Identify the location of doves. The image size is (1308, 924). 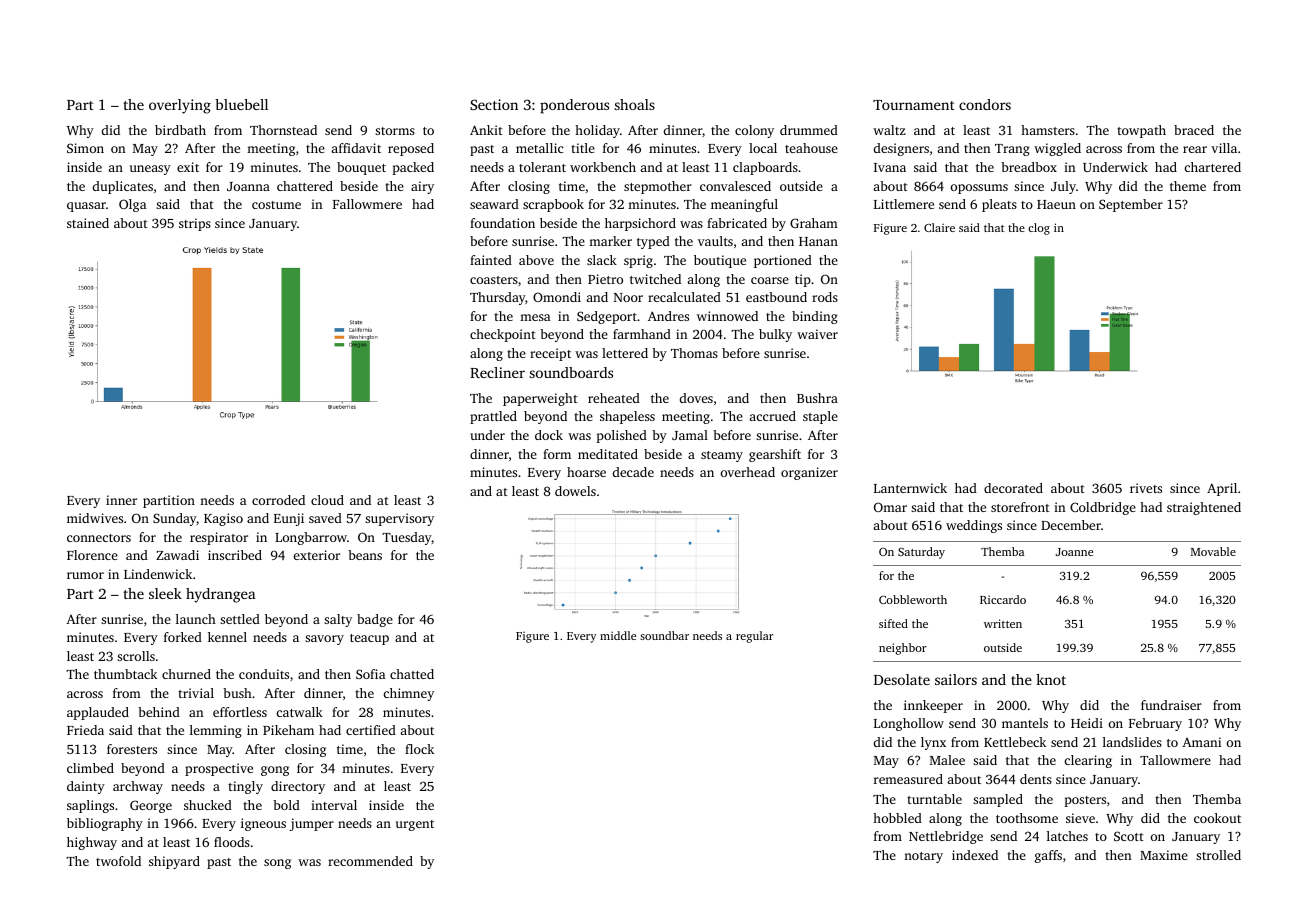
(696, 398).
